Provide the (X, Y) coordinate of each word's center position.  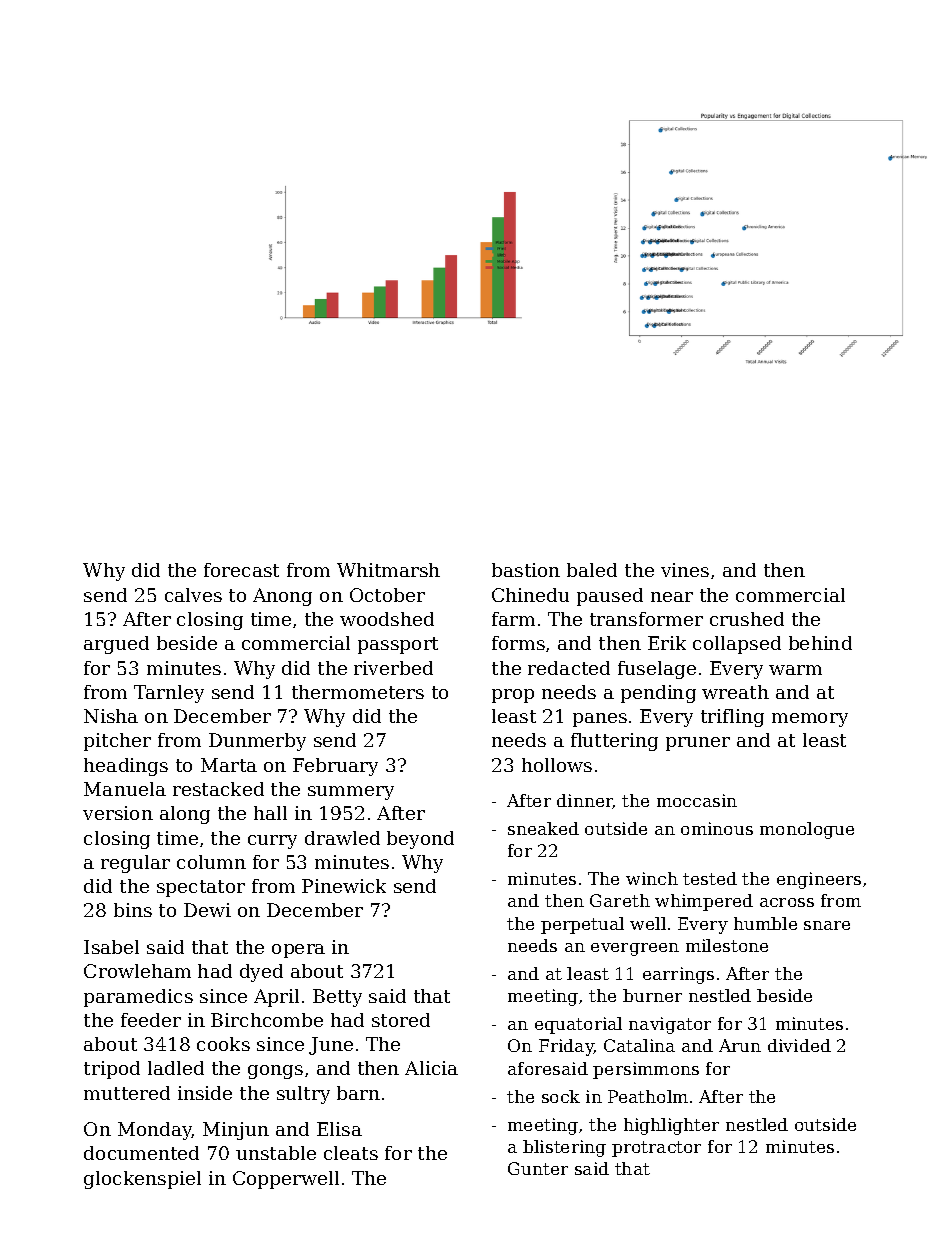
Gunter (538, 1168)
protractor (656, 1149)
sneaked (543, 828)
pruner (698, 744)
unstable (276, 1153)
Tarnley (169, 694)
